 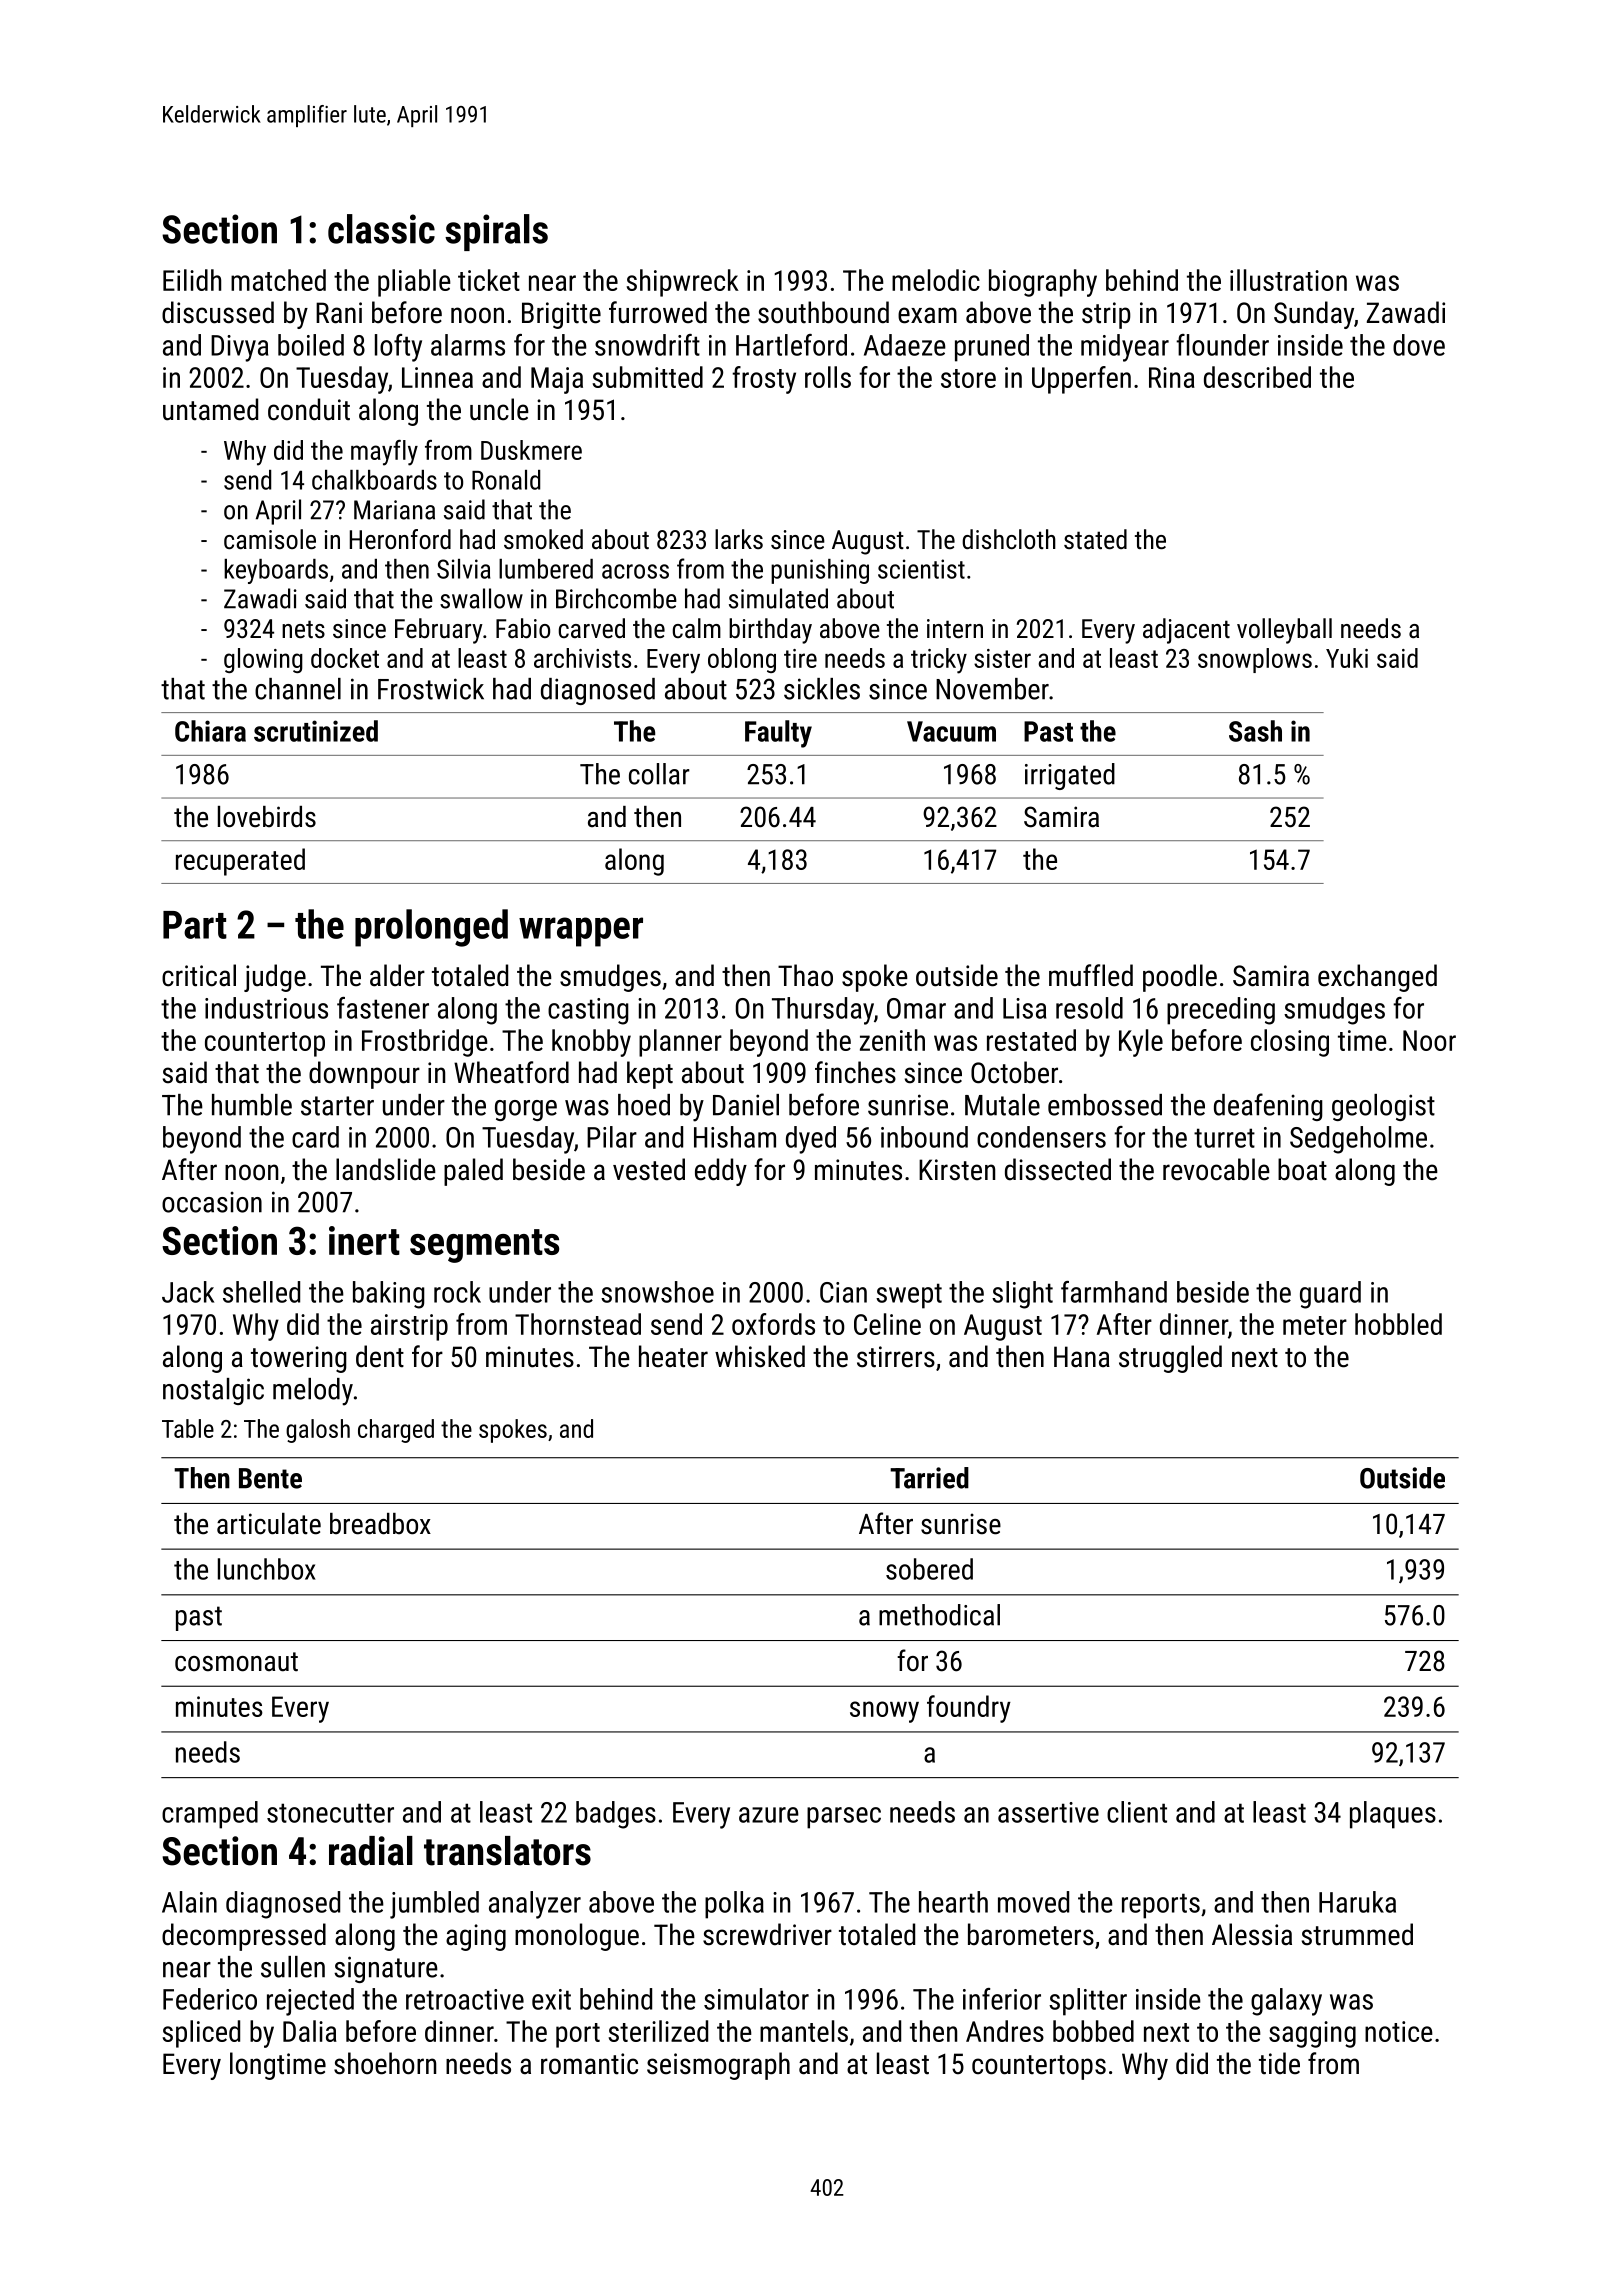 I want to click on rock, so click(x=457, y=1292).
